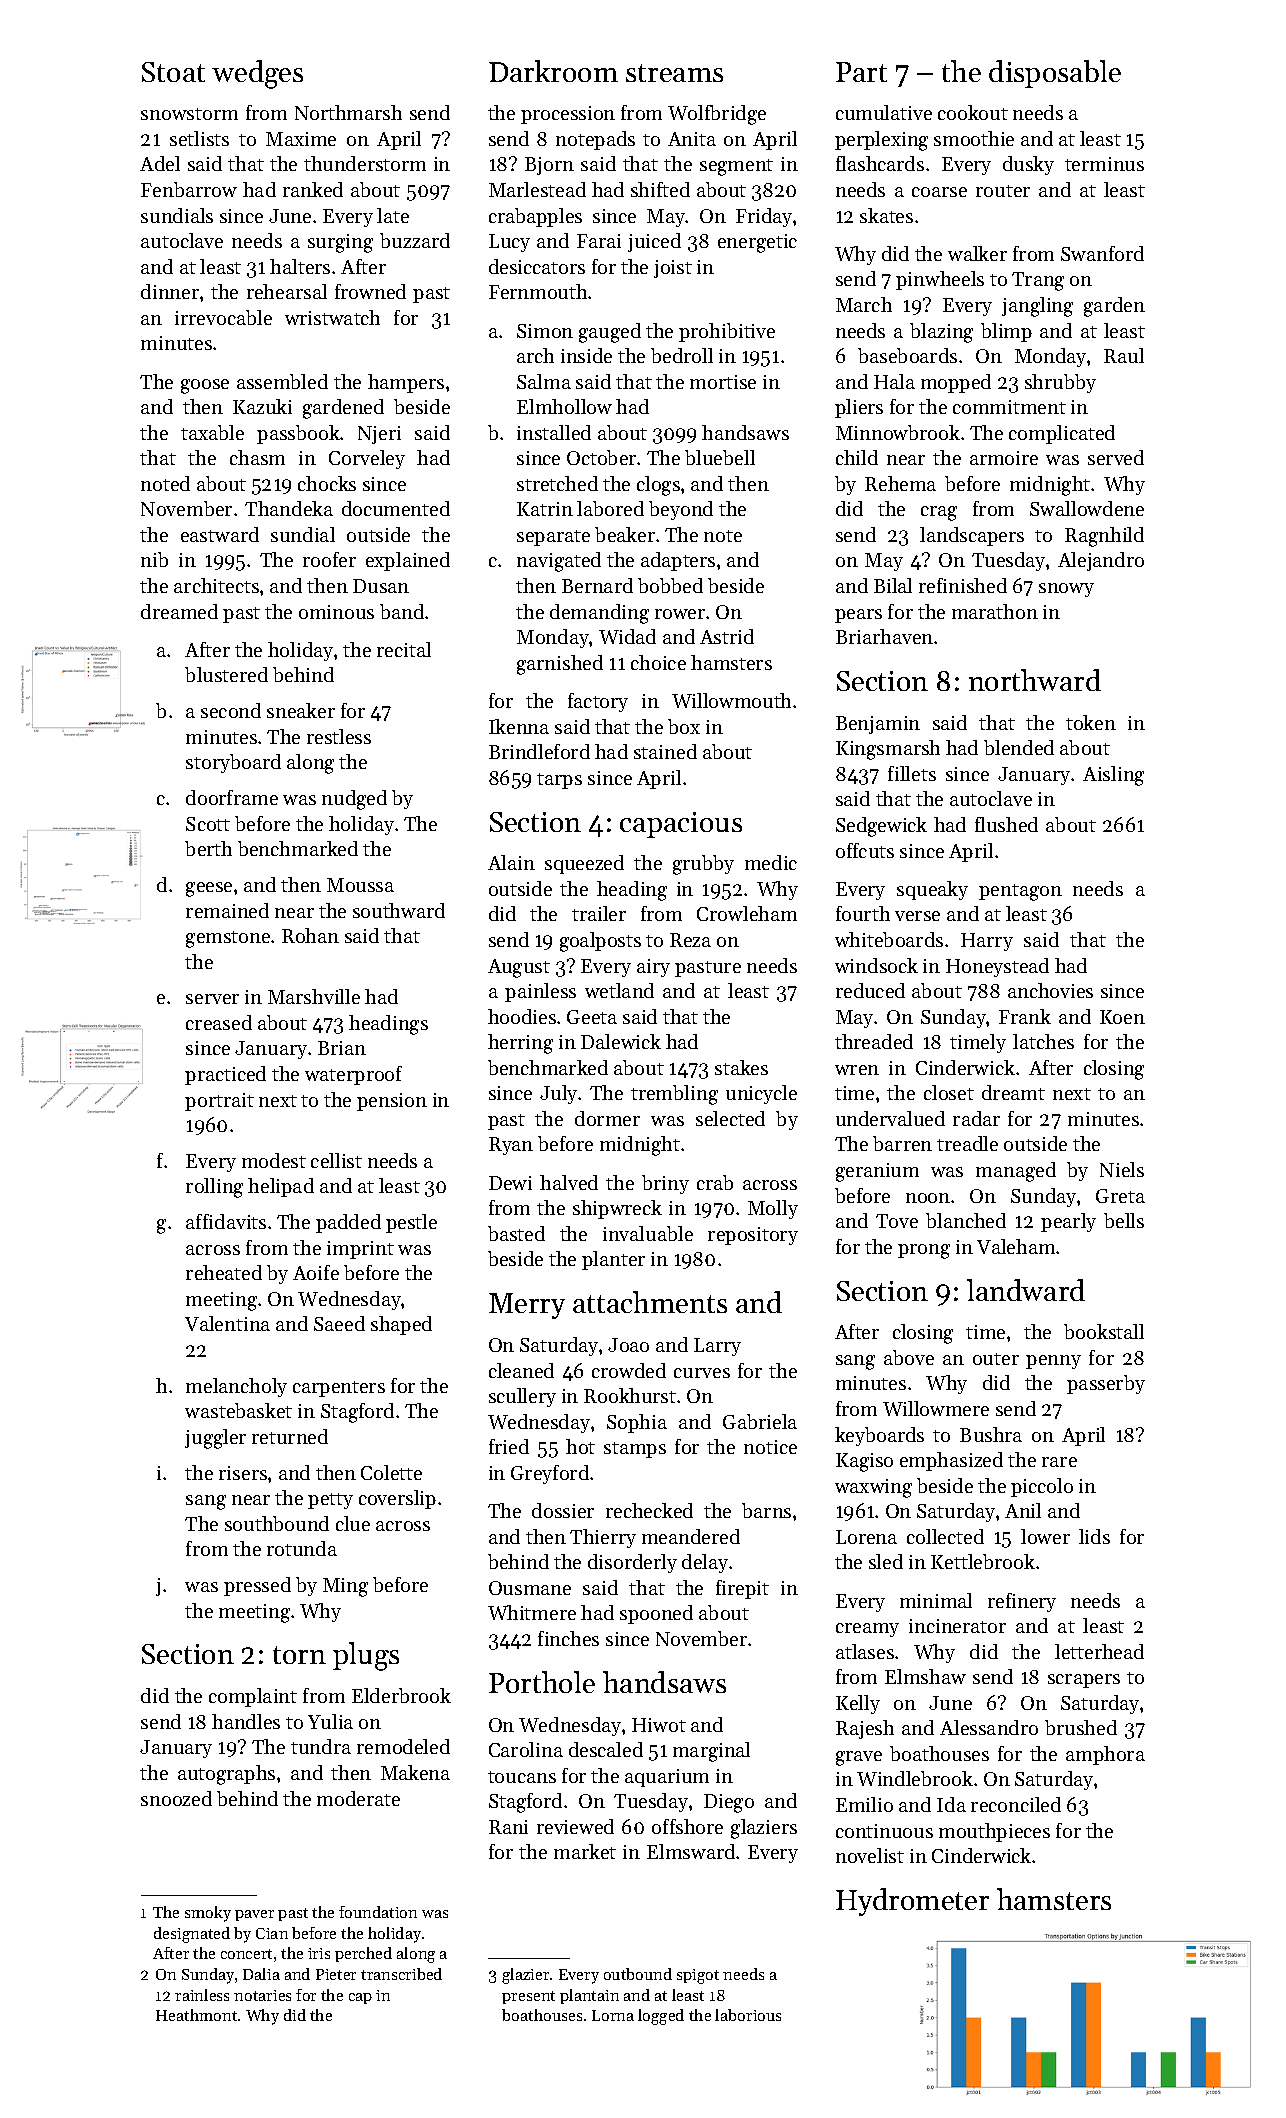 This screenshot has height=2118, width=1286. I want to click on Dewi, so click(510, 1183).
